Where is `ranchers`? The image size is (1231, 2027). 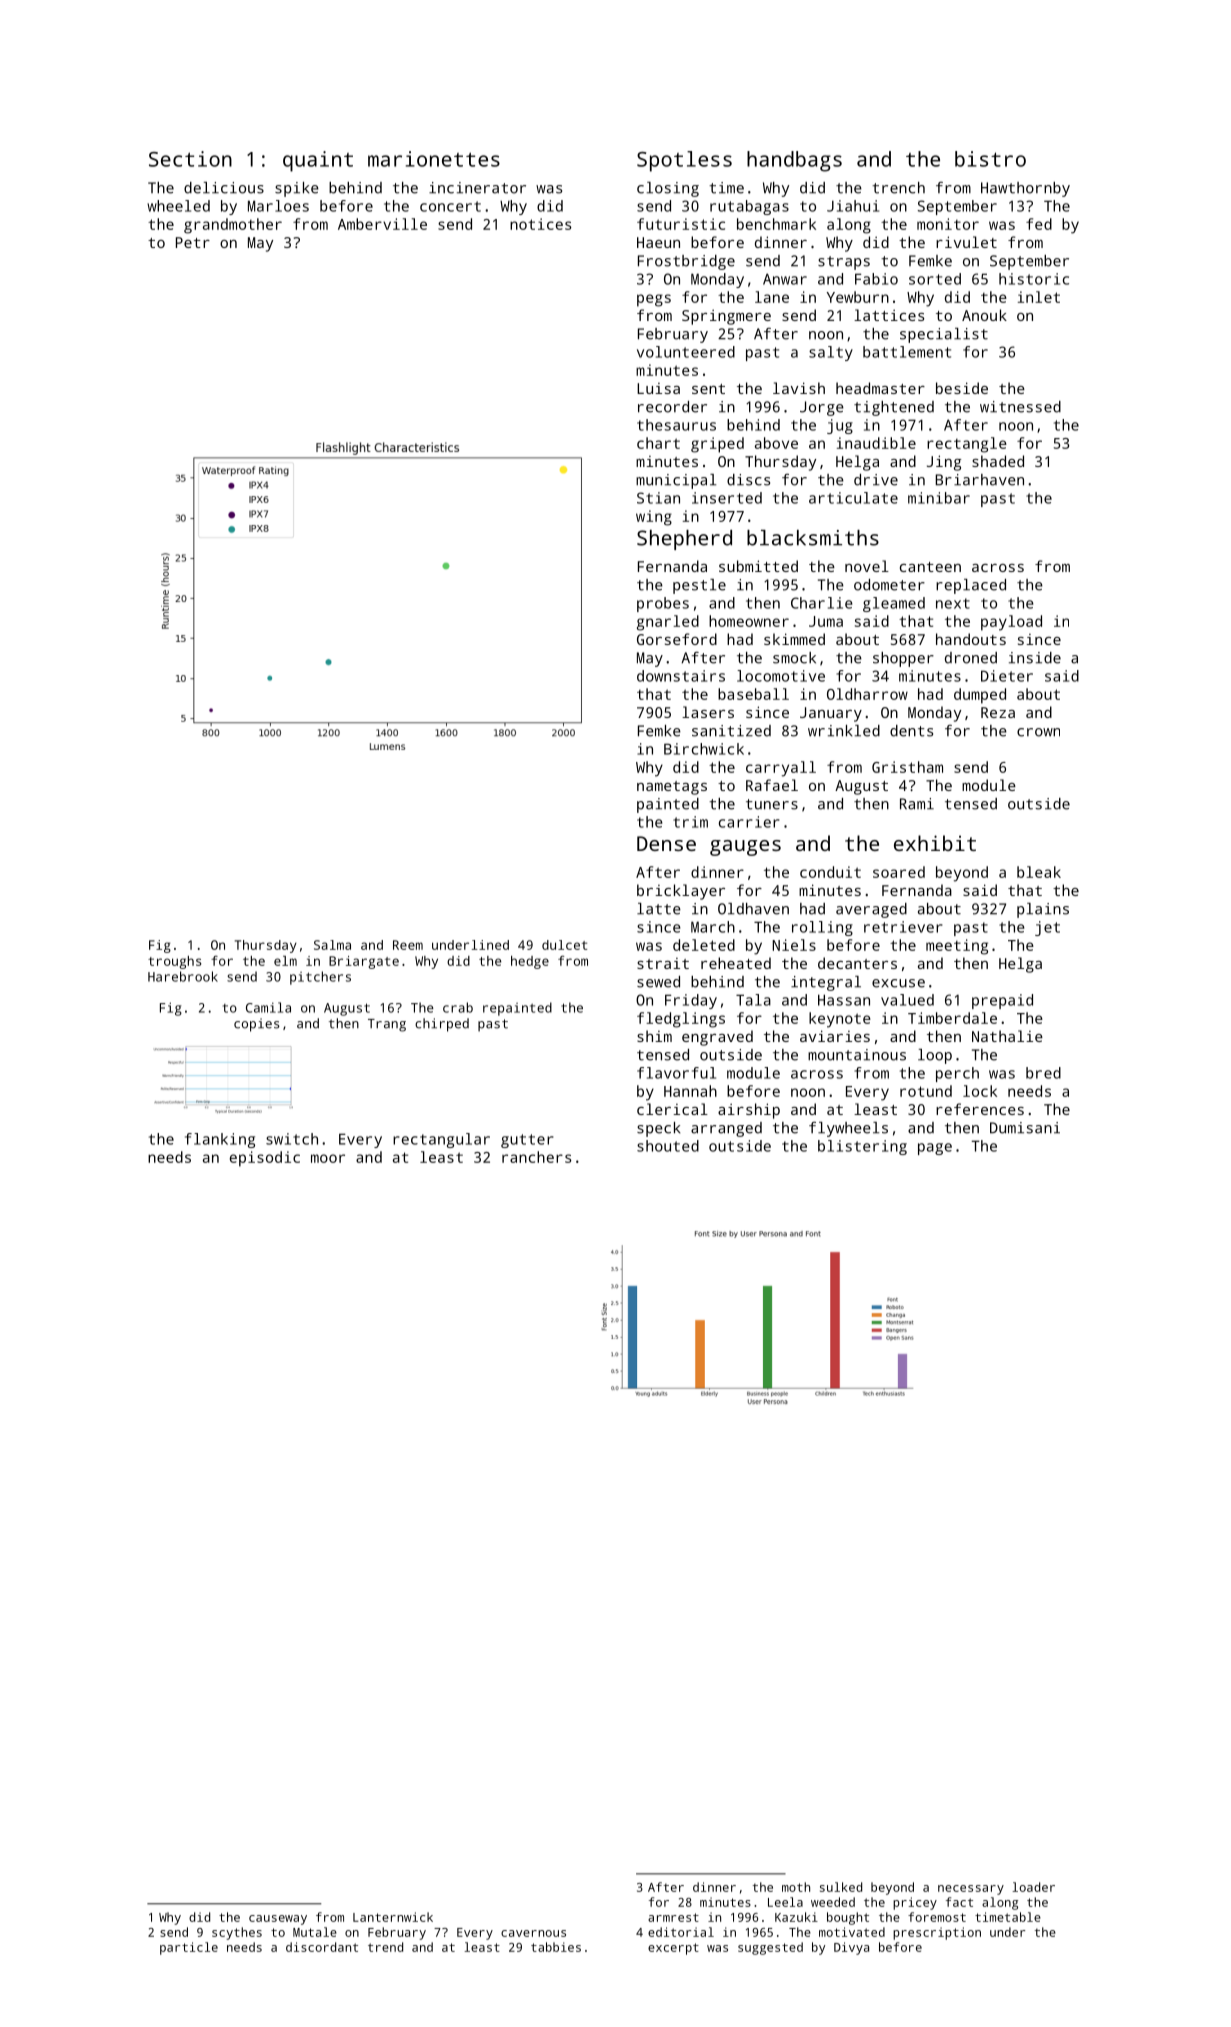 ranchers is located at coordinates (536, 1157).
